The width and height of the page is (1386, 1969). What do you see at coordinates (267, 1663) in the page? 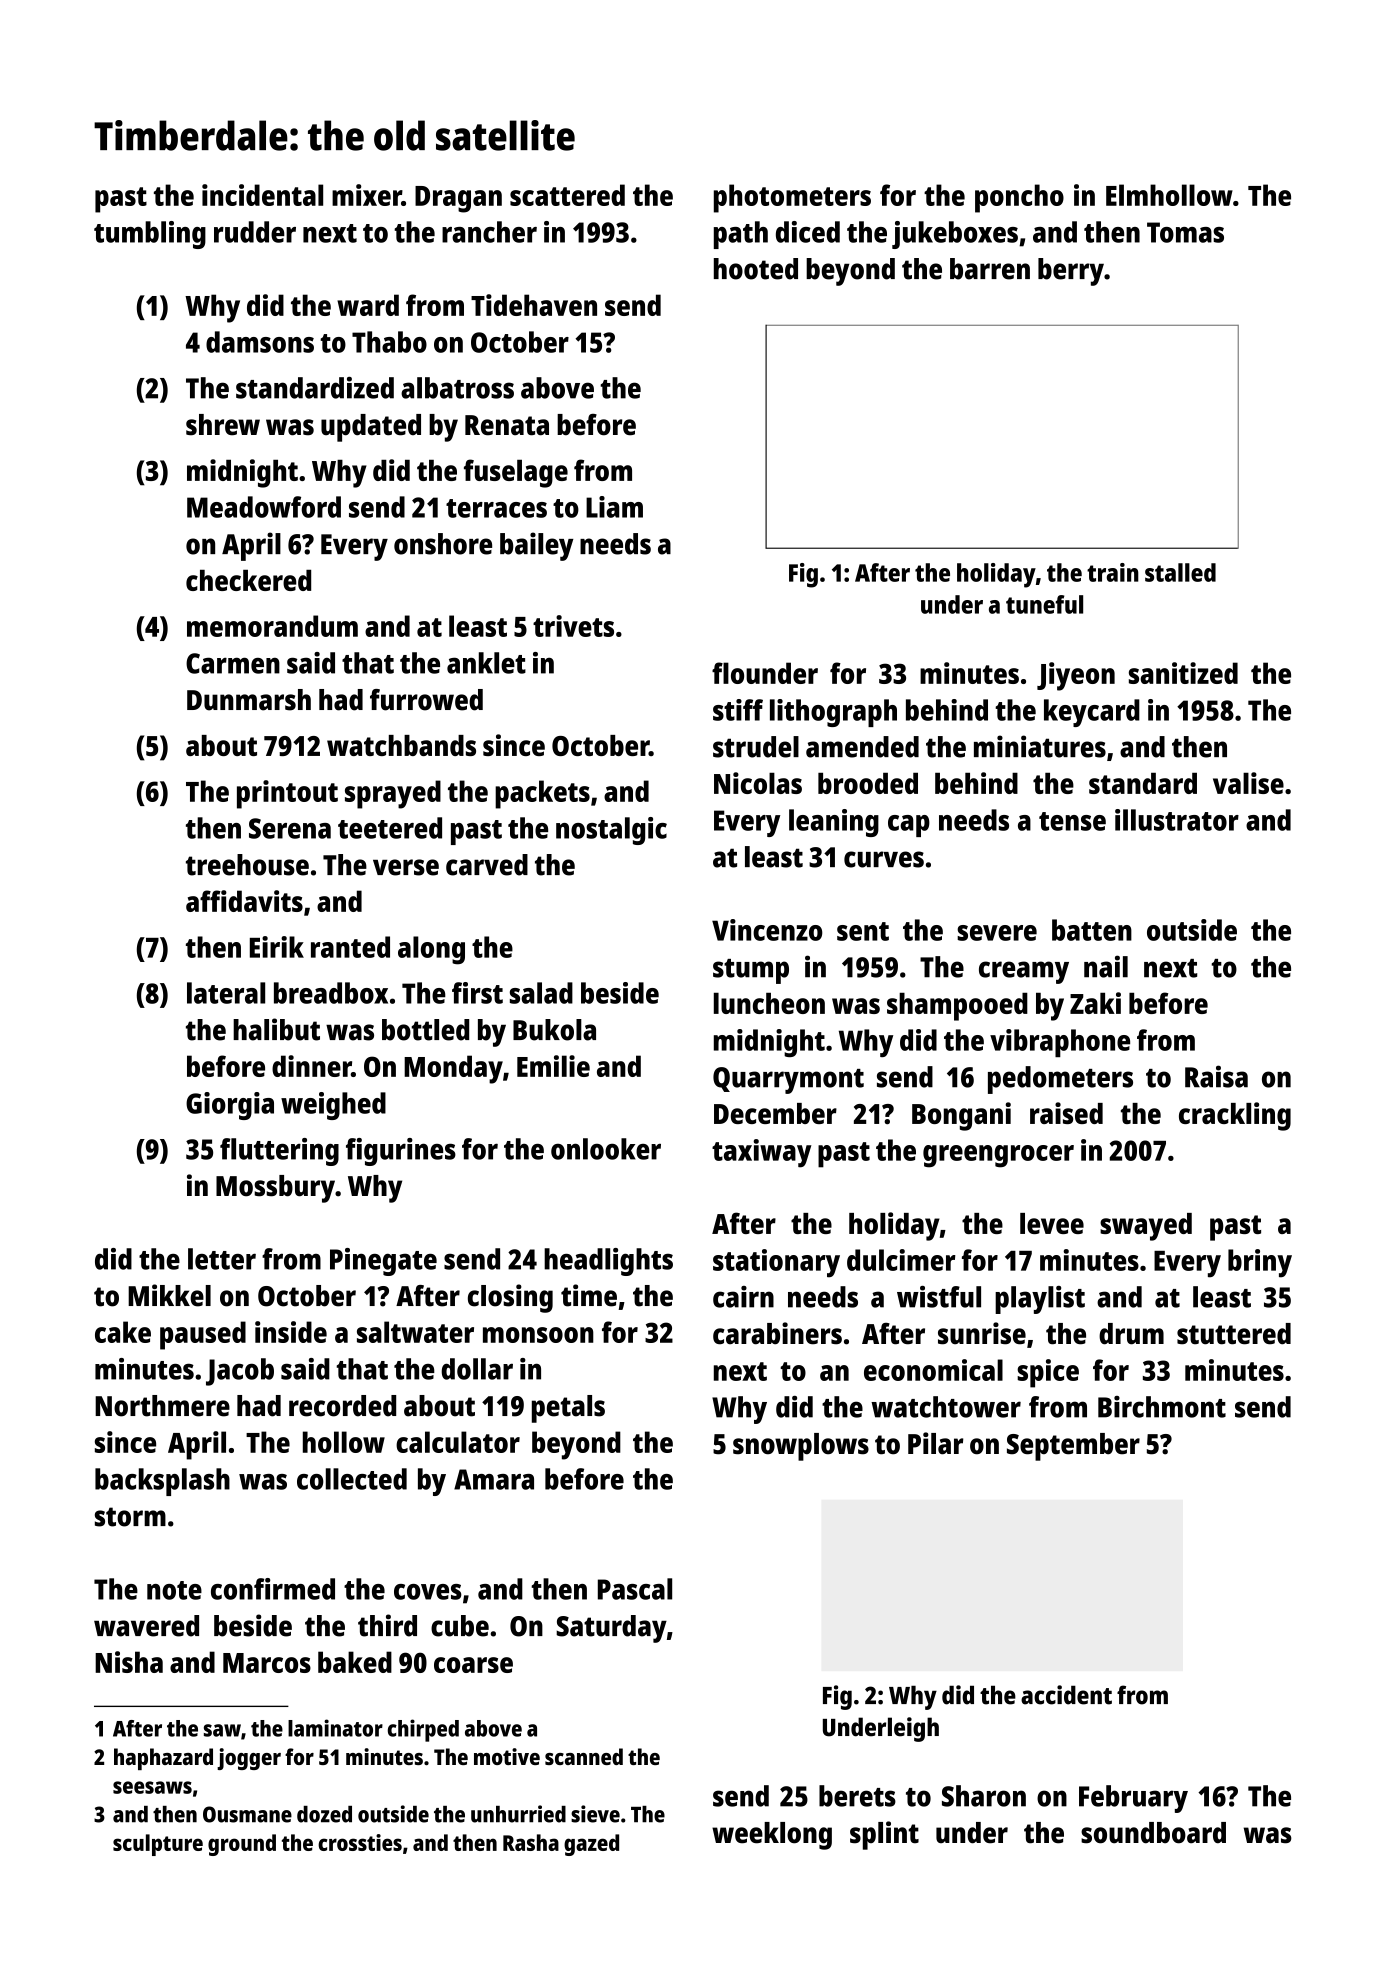
I see `Marcos` at bounding box center [267, 1663].
